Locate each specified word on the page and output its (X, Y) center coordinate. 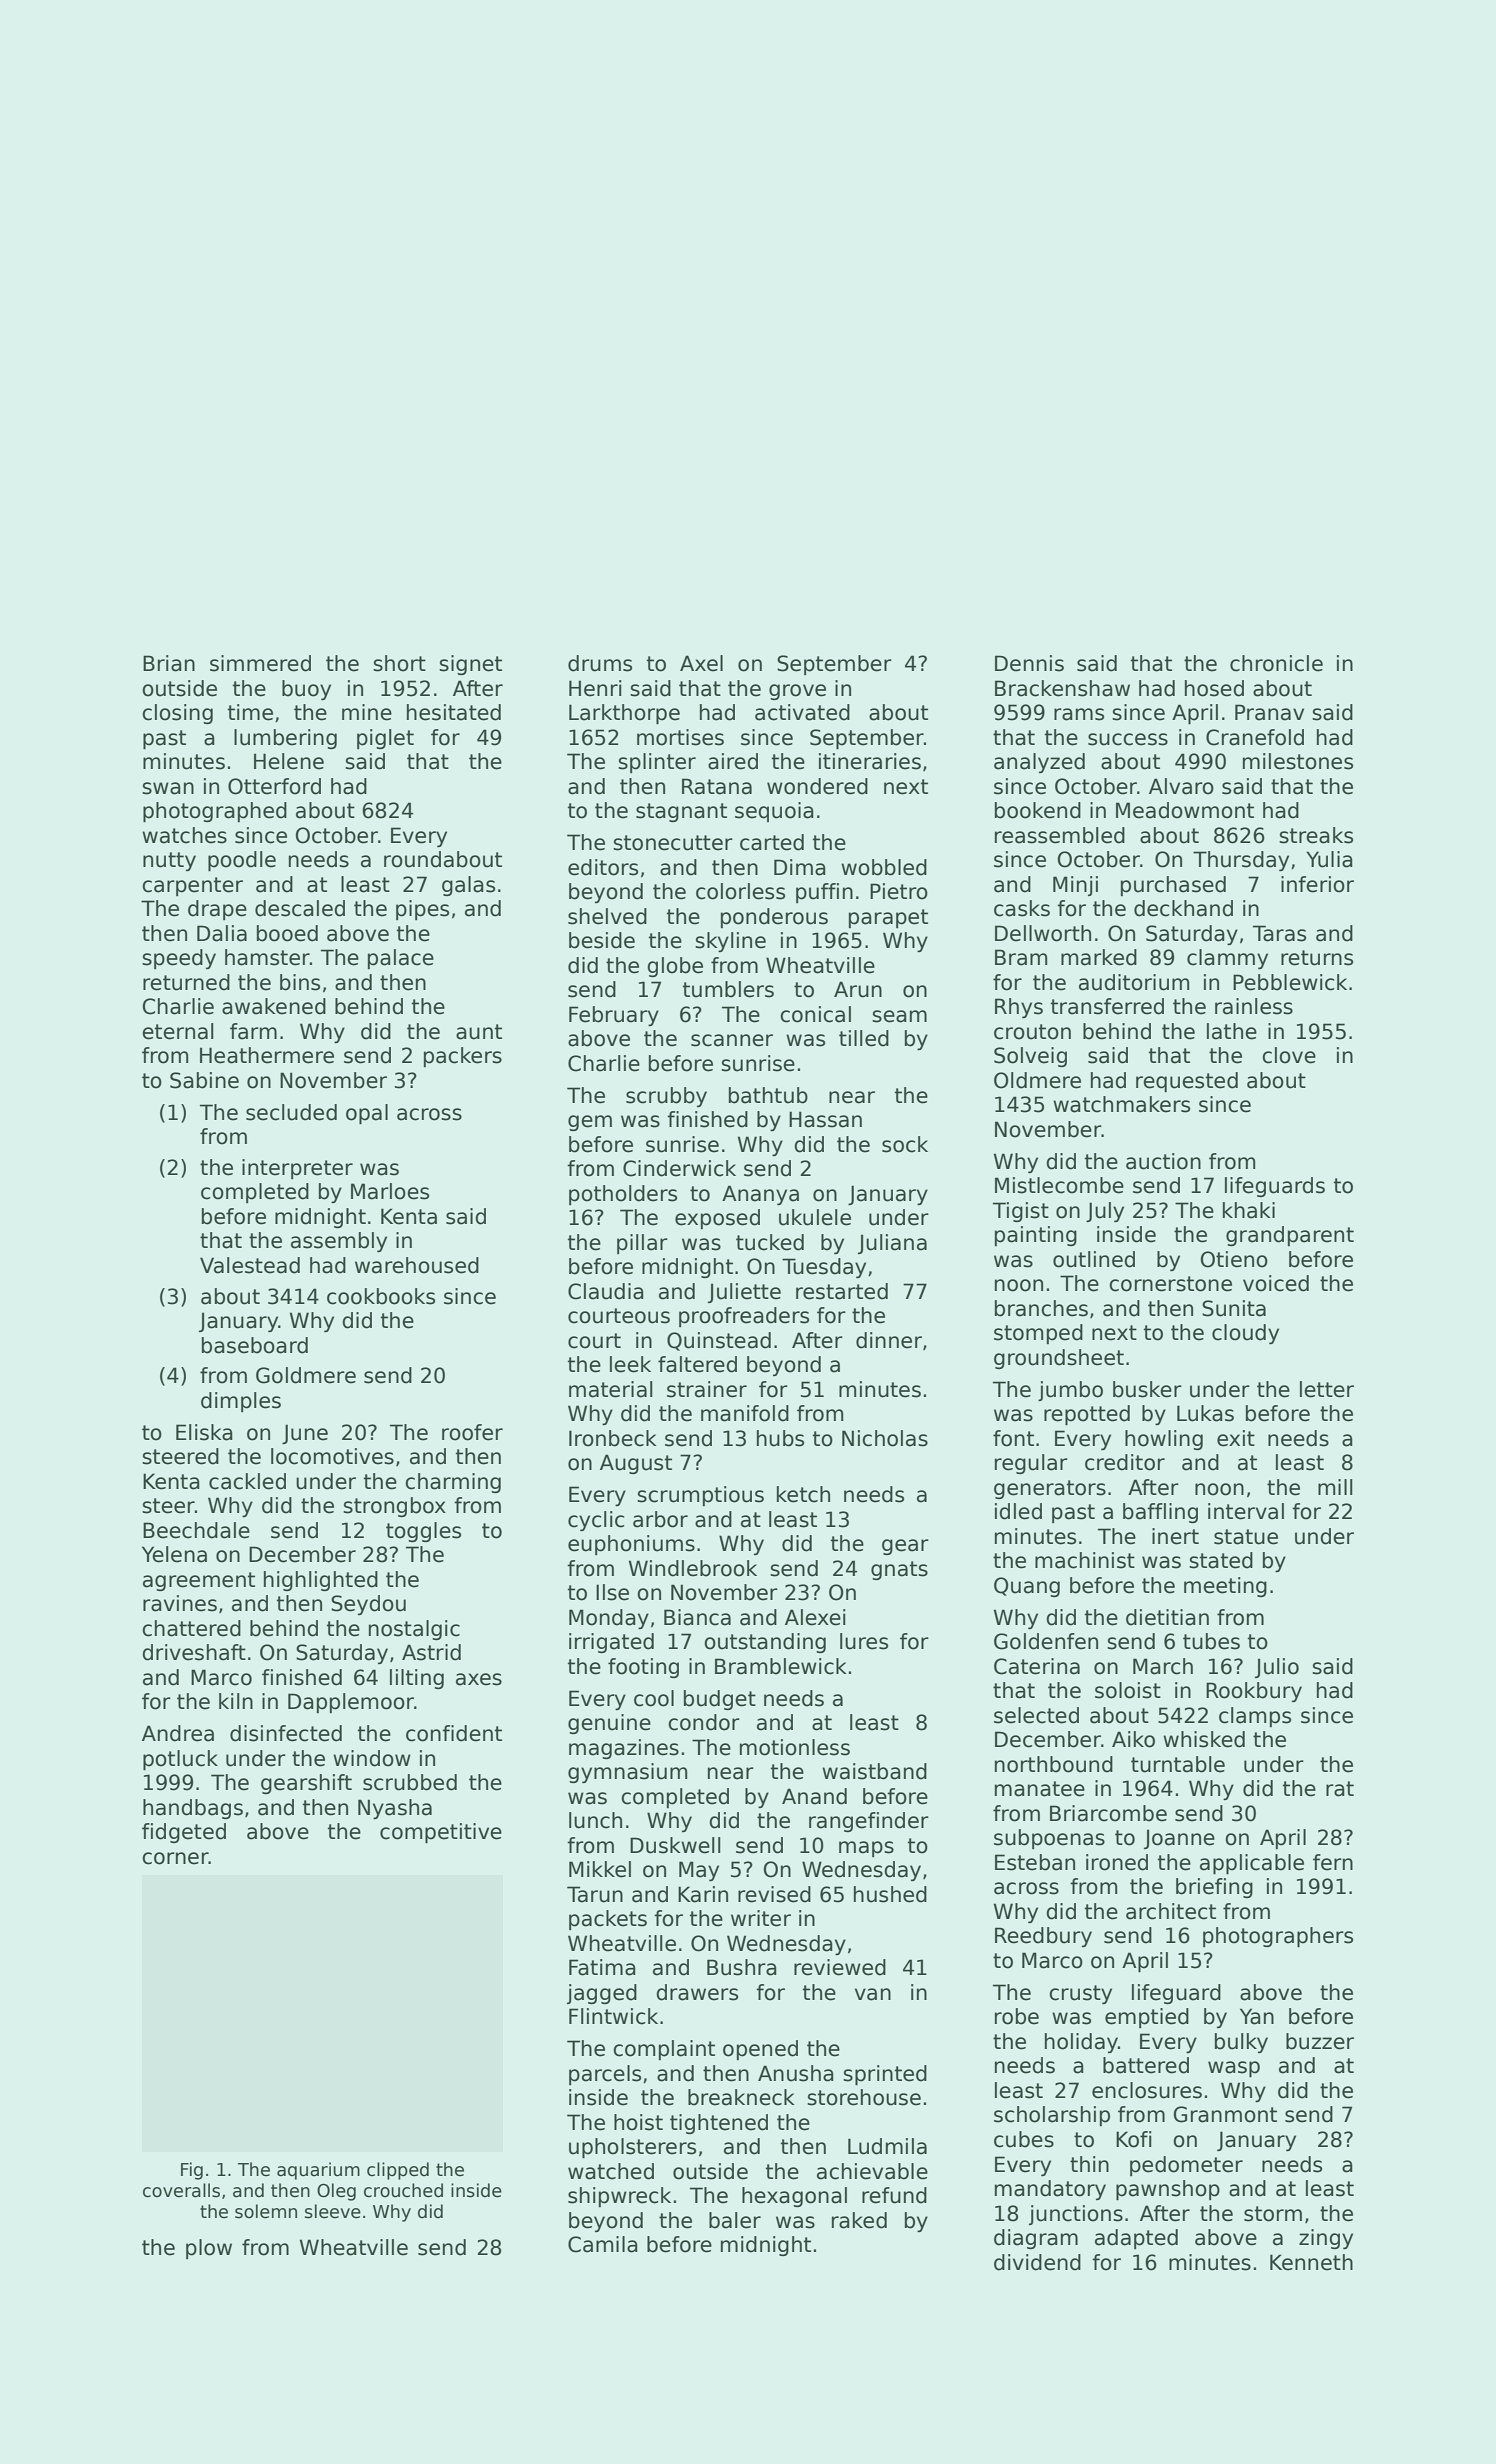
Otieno (1234, 1259)
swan (168, 788)
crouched (403, 2190)
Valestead (250, 1265)
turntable (1178, 1764)
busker (1147, 1389)
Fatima (602, 1967)
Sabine (204, 1080)
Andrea (178, 1733)
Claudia (606, 1291)
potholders (623, 1195)
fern (1333, 1862)
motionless (795, 1747)
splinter (657, 763)
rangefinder (869, 1822)
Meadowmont (1185, 810)
